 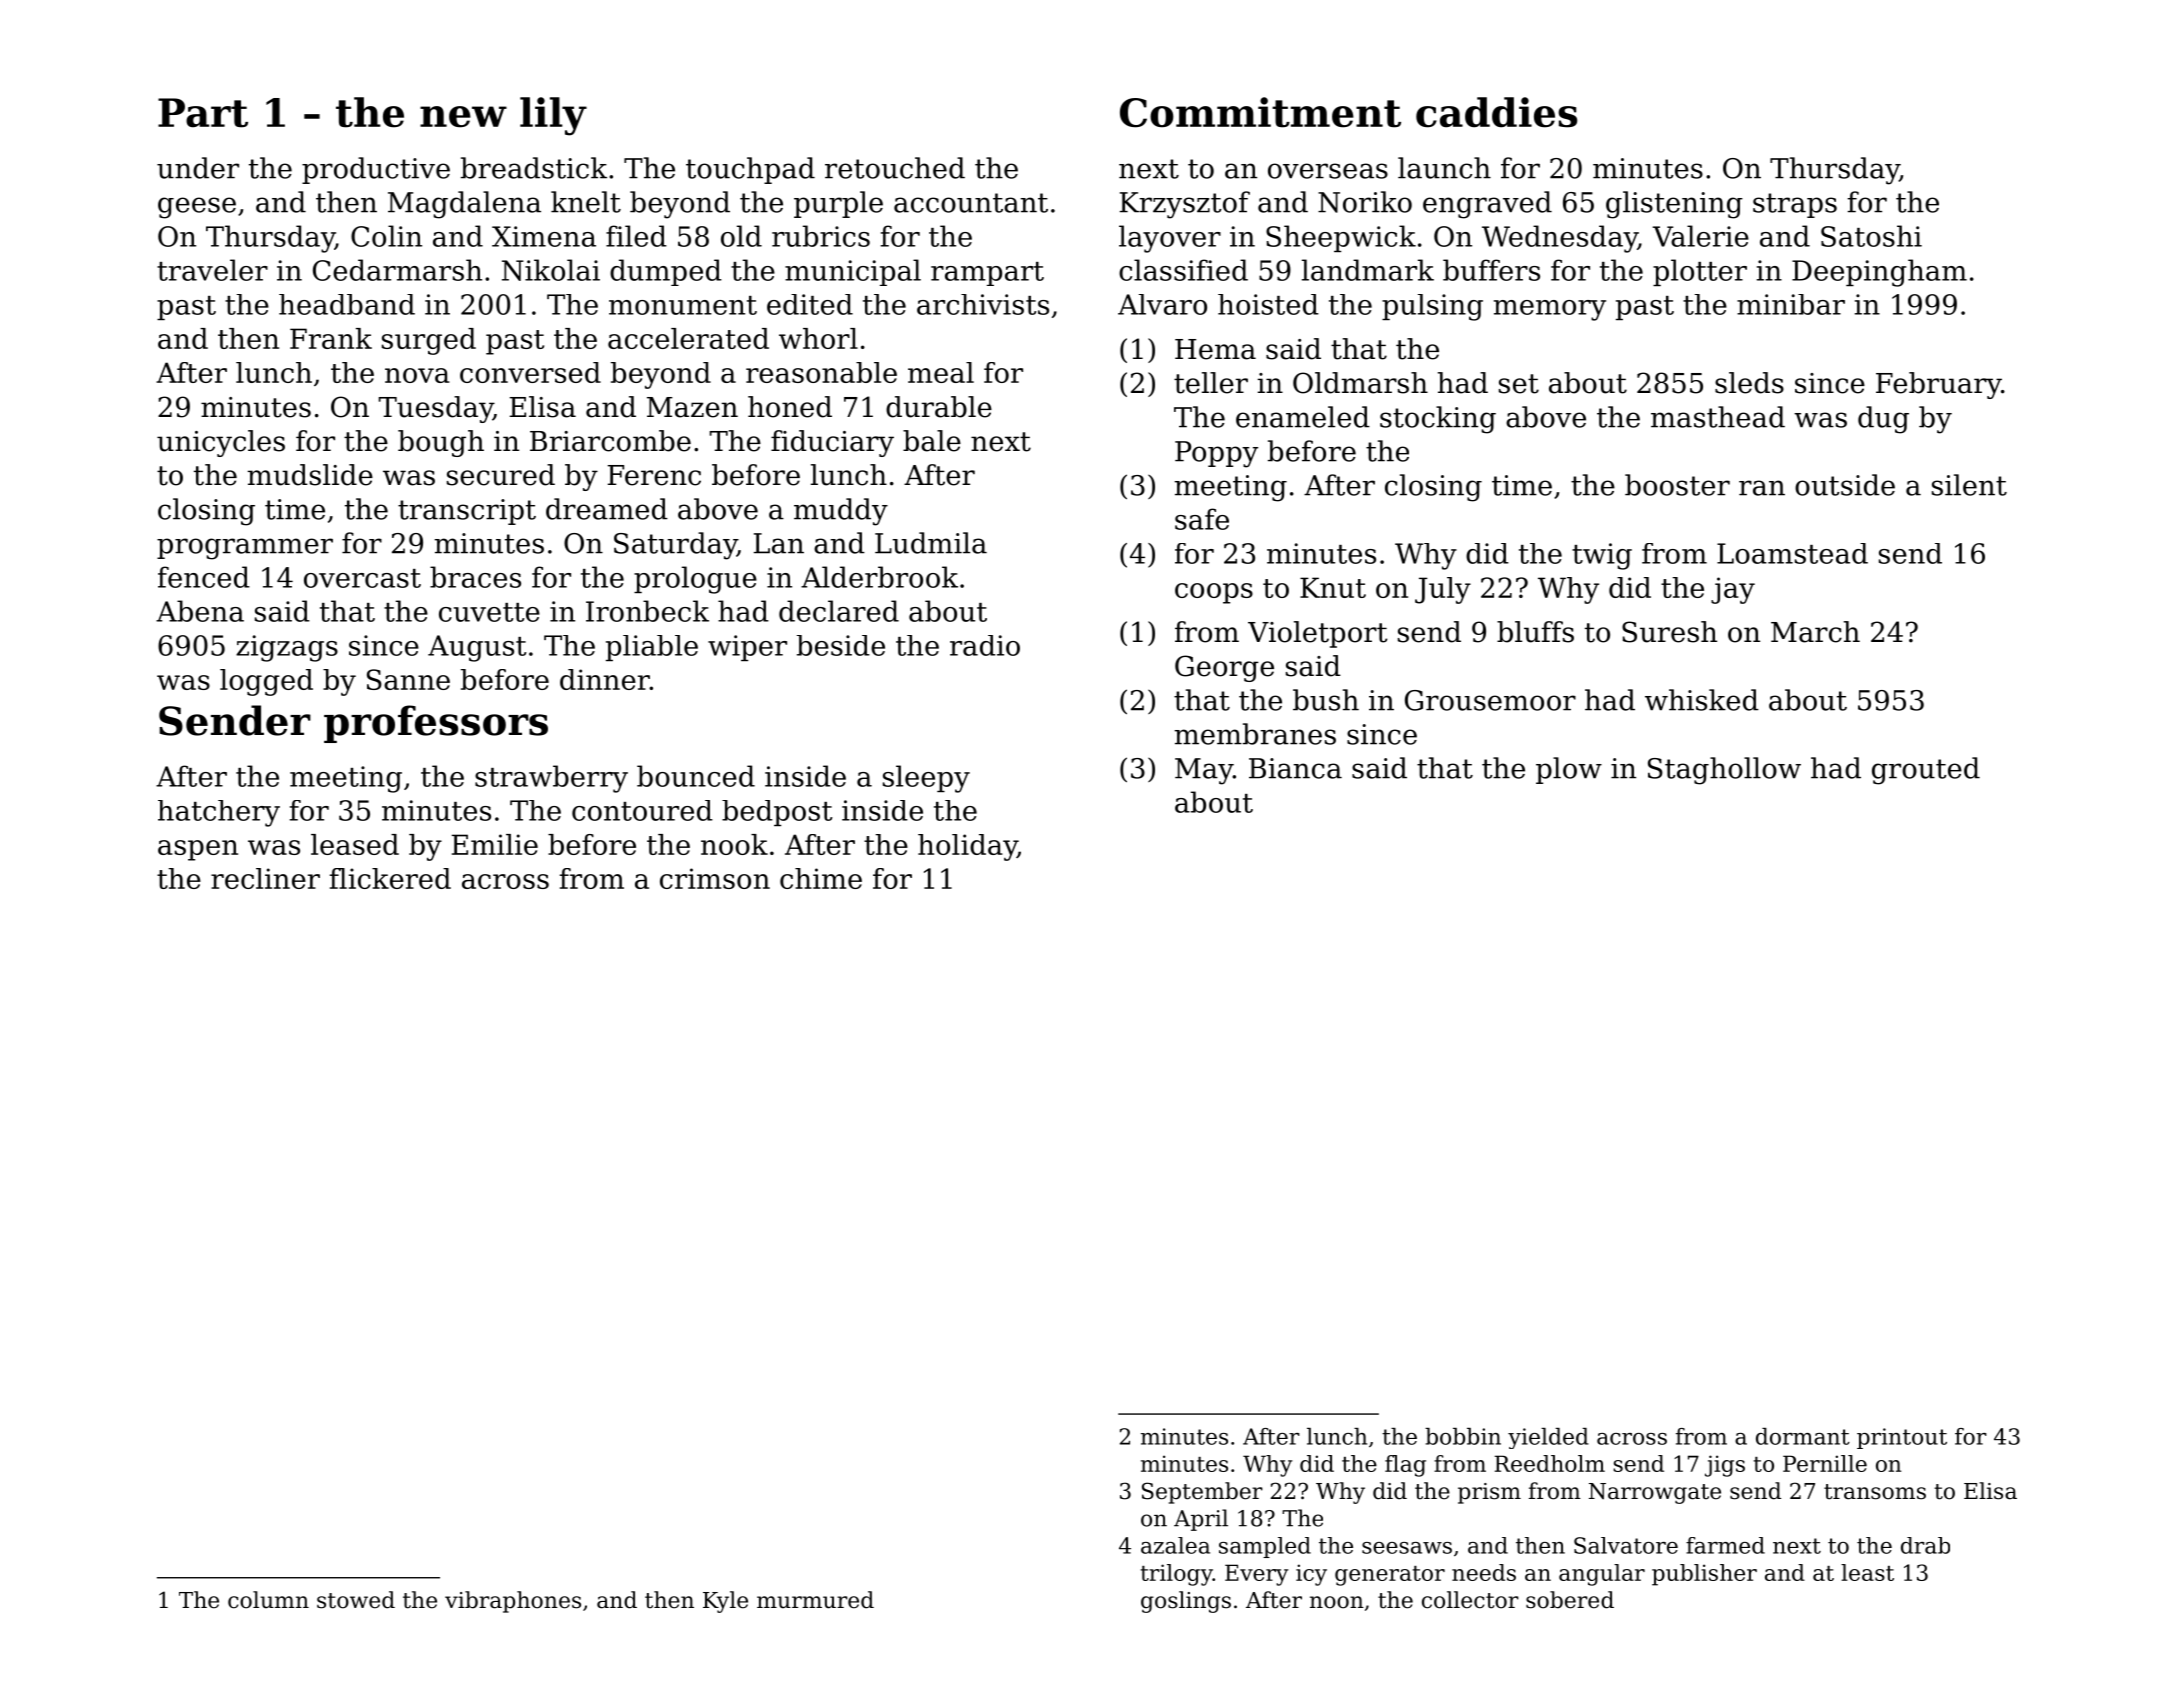 What do you see at coordinates (1496, 112) in the screenshot?
I see `caddies` at bounding box center [1496, 112].
